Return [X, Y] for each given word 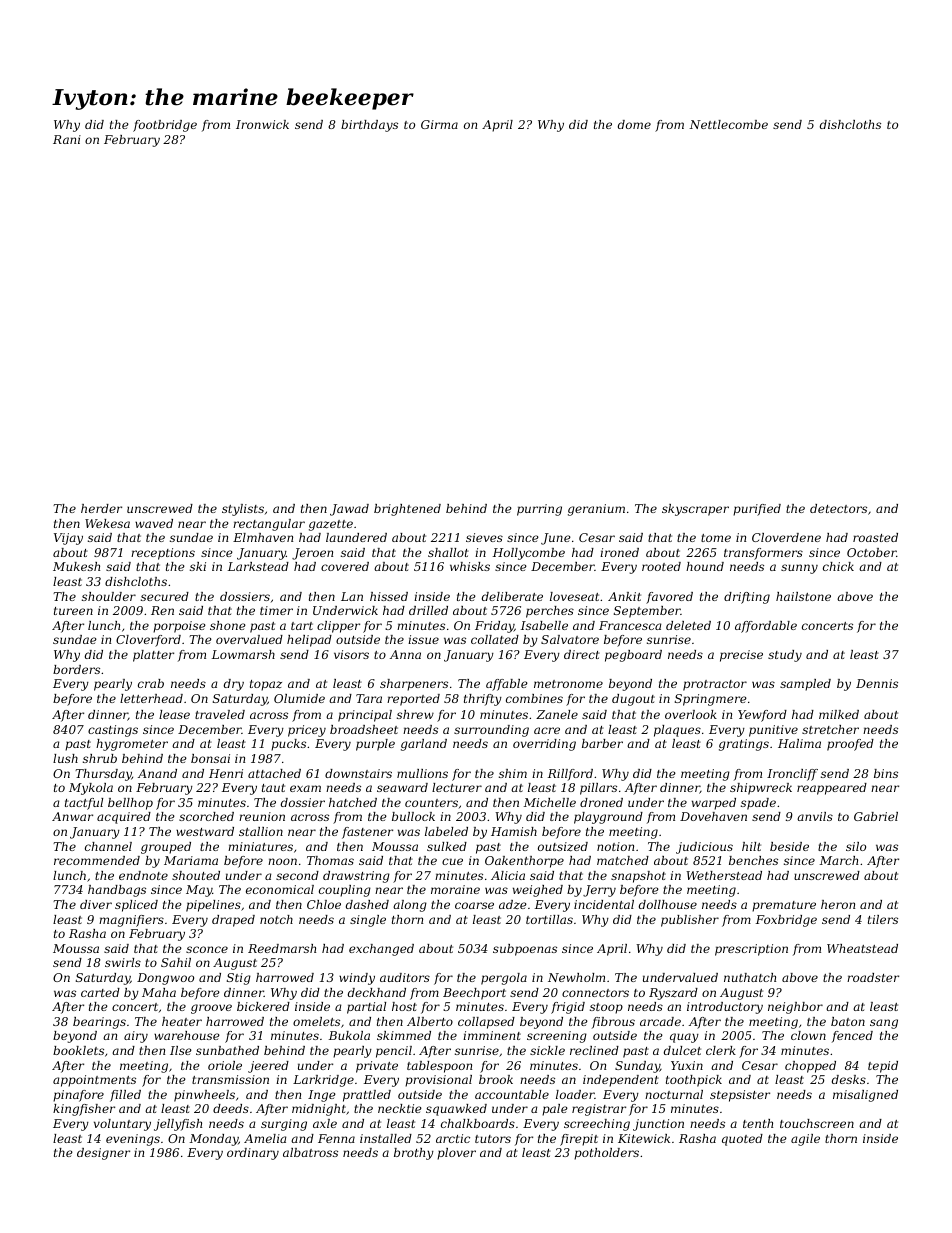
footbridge [165, 126]
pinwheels [204, 1096]
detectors [838, 508]
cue [452, 861]
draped [233, 921]
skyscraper [695, 510]
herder [101, 508]
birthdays [369, 126]
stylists [243, 510]
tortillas [549, 919]
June [556, 539]
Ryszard [673, 994]
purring [539, 510]
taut [273, 788]
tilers [883, 919]
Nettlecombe [728, 124]
